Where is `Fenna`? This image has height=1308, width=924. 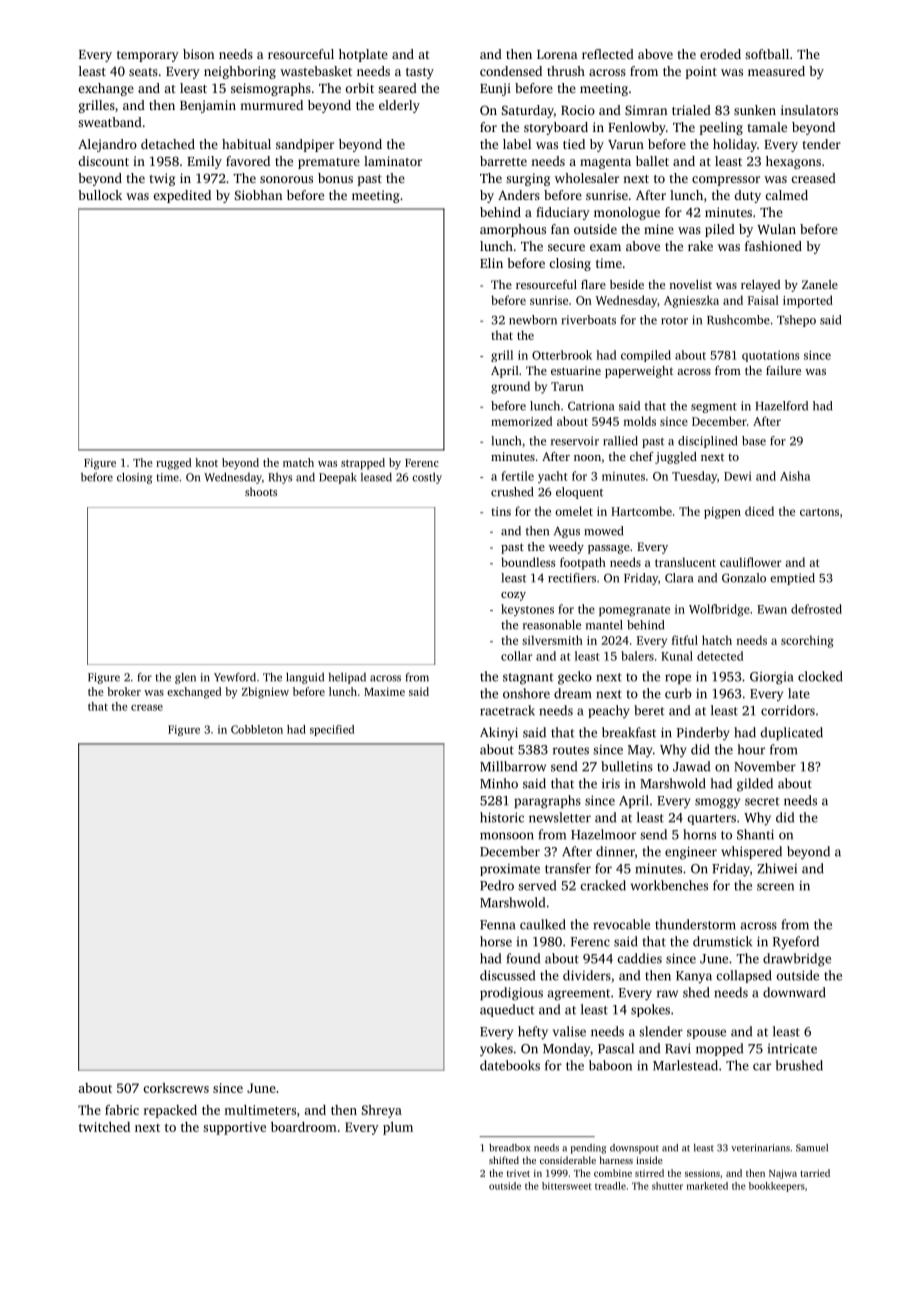
Fenna is located at coordinates (497, 925).
